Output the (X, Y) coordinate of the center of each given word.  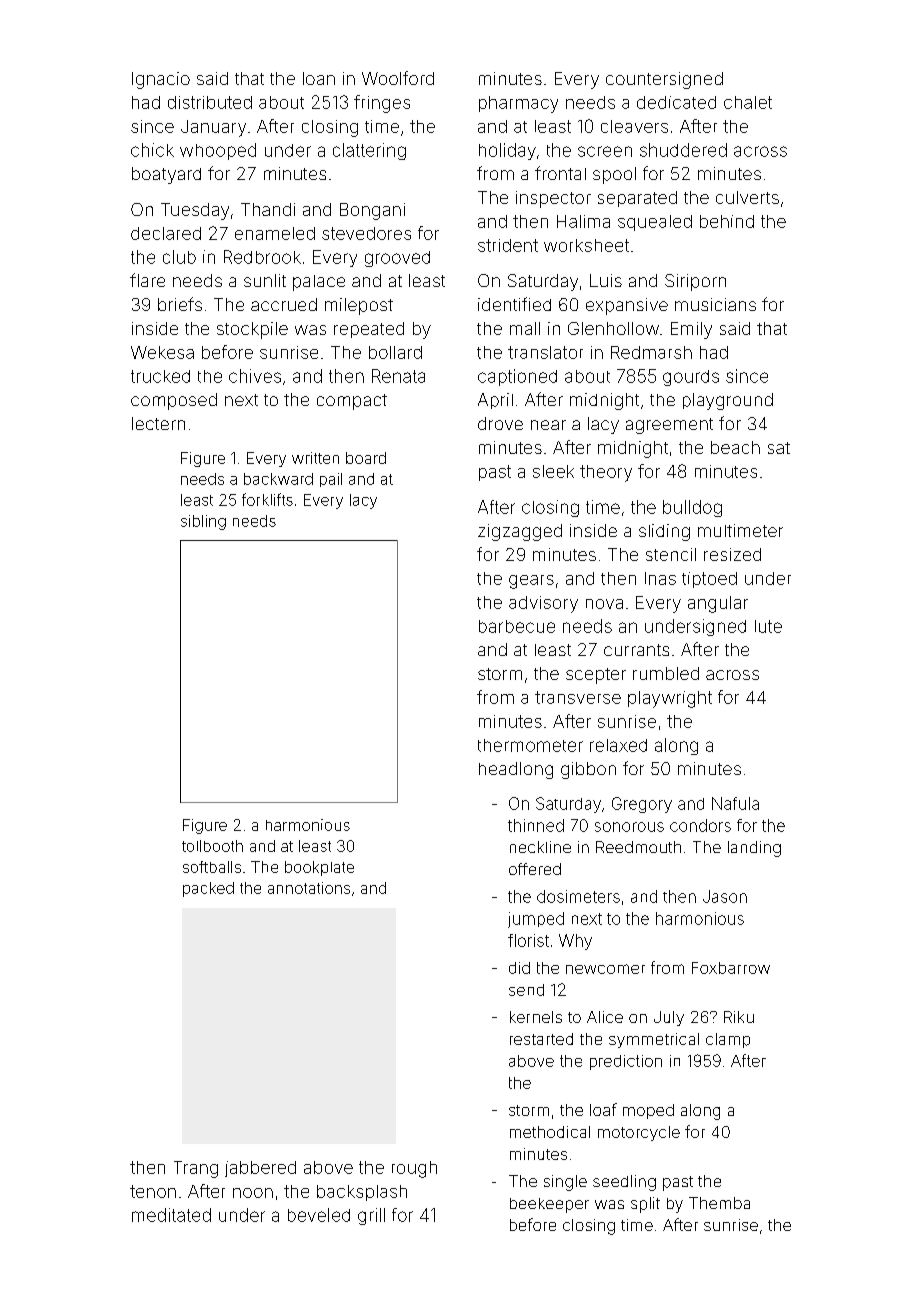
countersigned (664, 80)
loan (319, 78)
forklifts (267, 499)
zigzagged (520, 532)
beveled (319, 1215)
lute (768, 626)
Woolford (398, 78)
